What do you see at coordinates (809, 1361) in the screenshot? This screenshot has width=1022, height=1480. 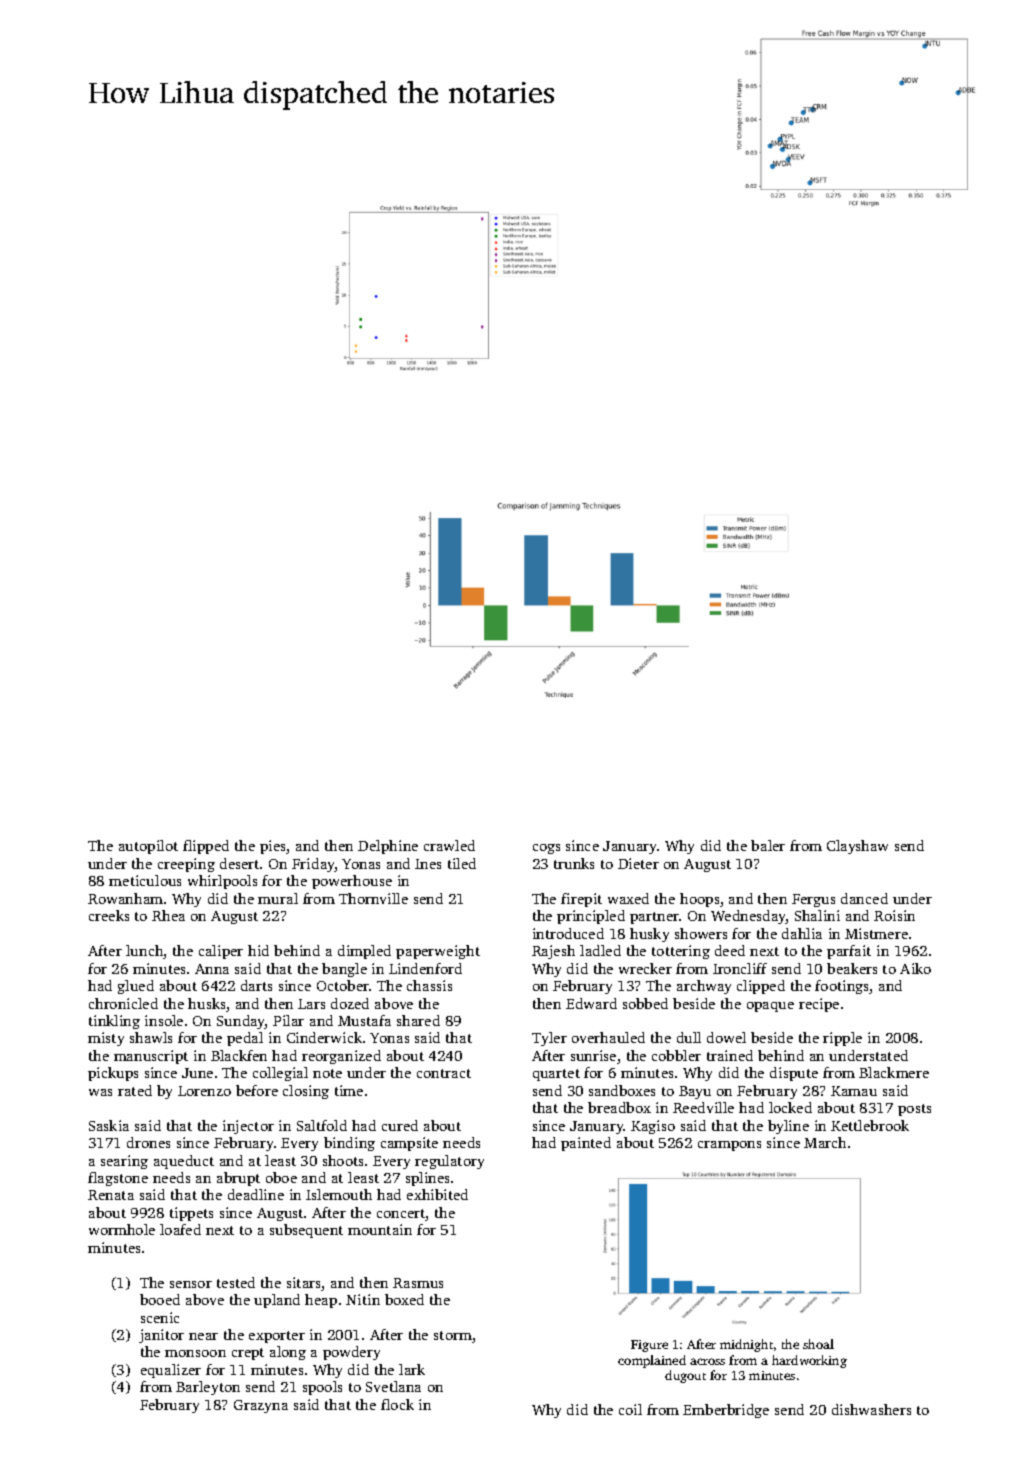 I see `hardworking` at bounding box center [809, 1361].
